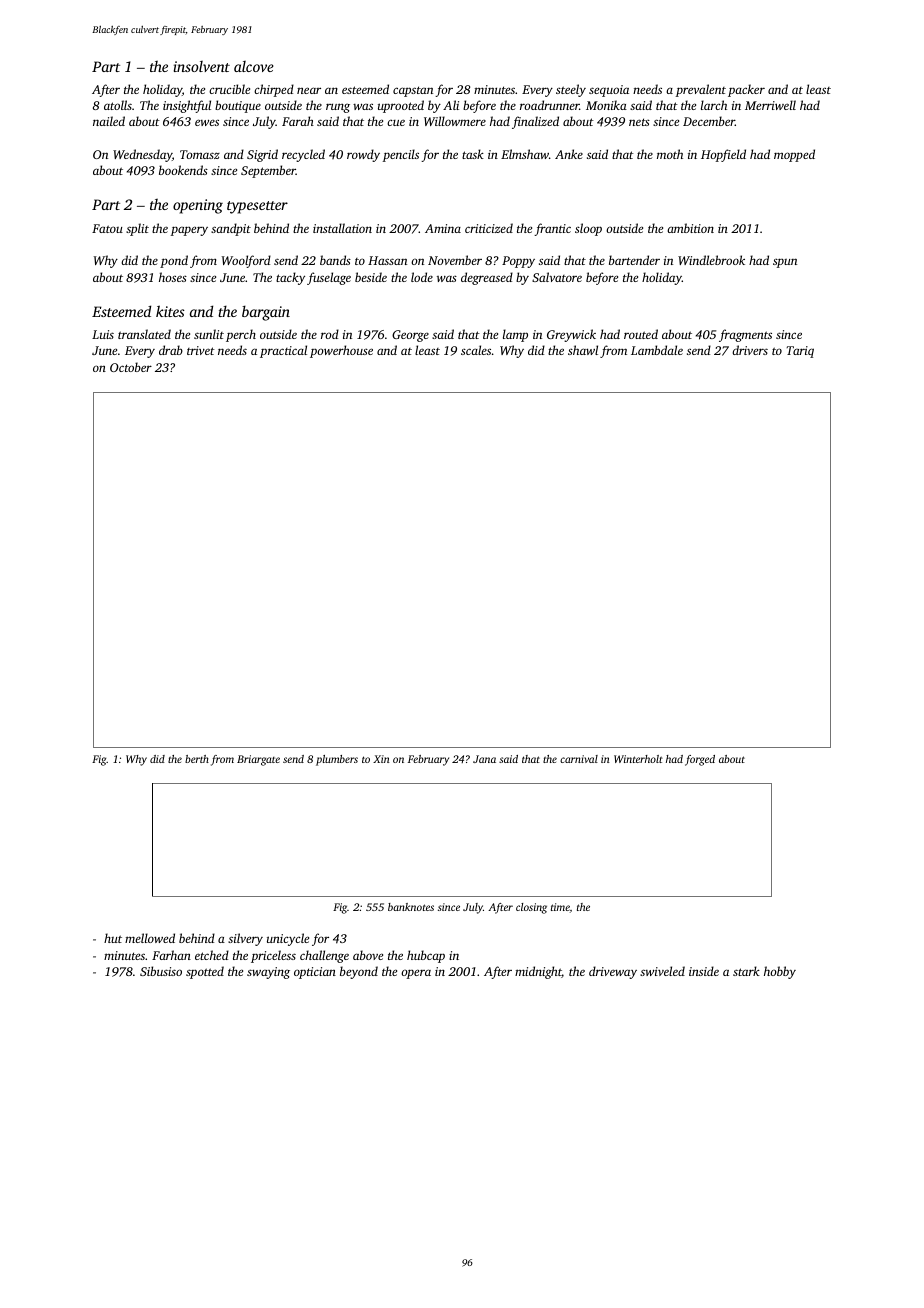  I want to click on silvery, so click(245, 939).
